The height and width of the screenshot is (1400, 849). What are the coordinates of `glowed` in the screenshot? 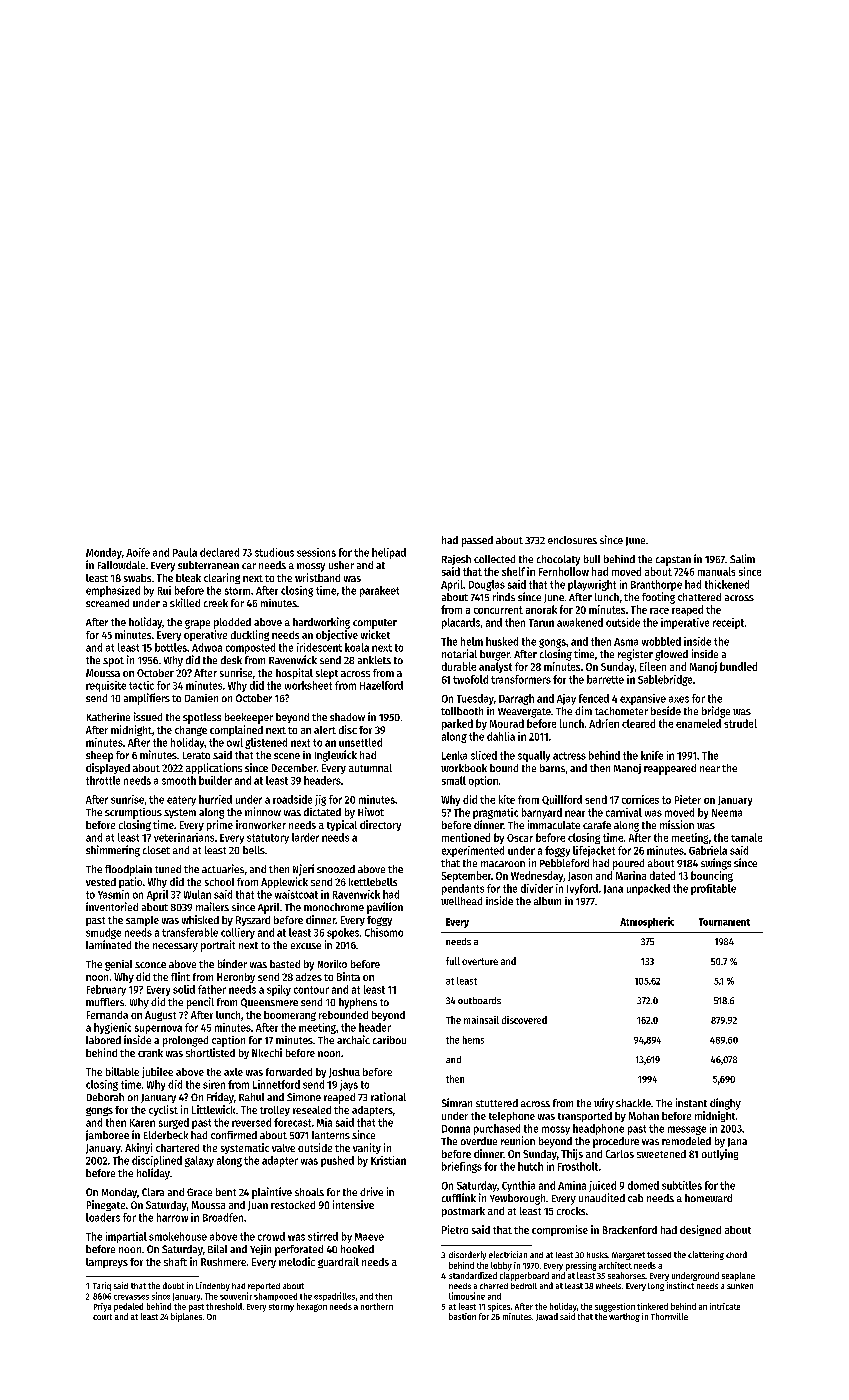 It's located at (671, 655).
